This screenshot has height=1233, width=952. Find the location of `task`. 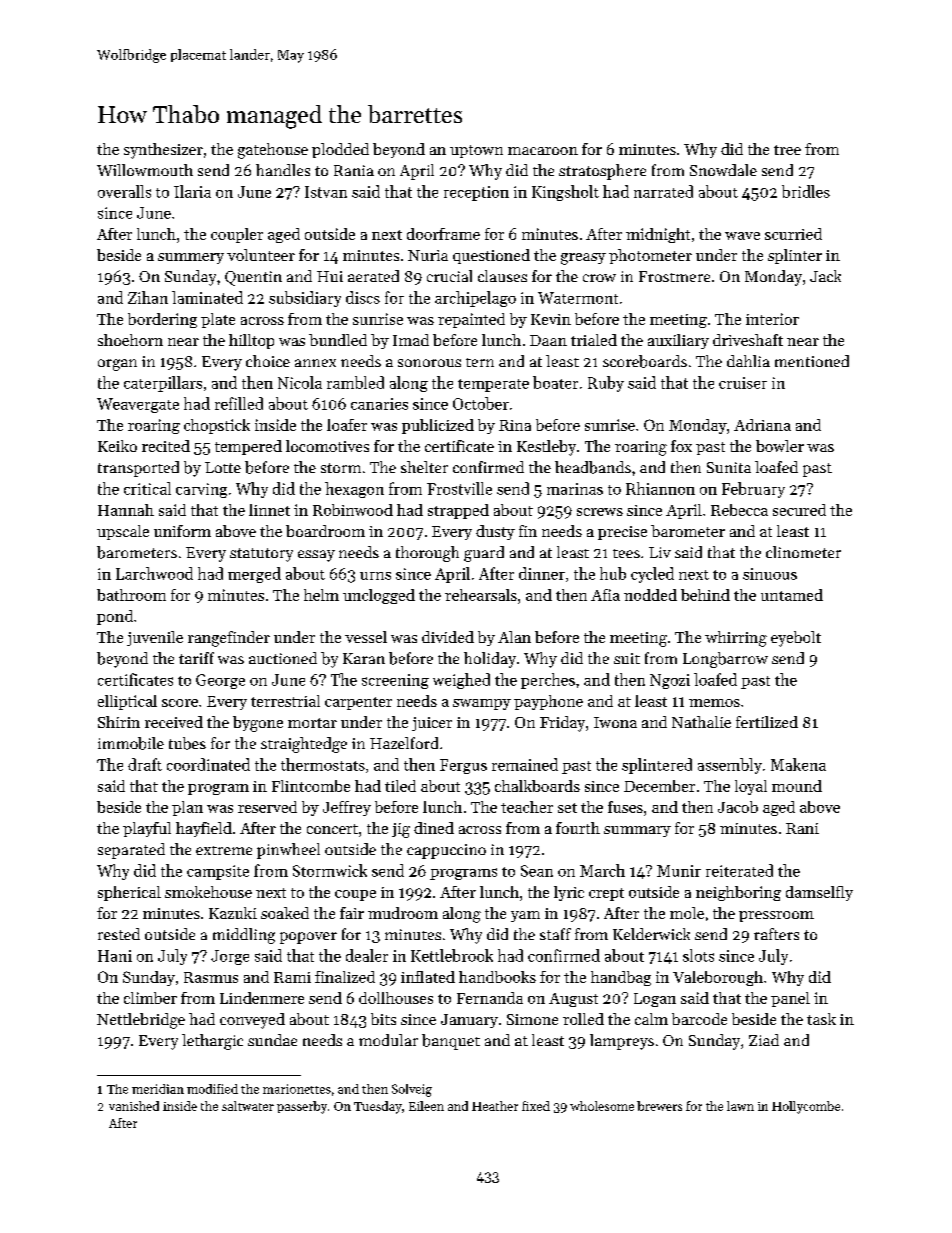

task is located at coordinates (821, 1019).
